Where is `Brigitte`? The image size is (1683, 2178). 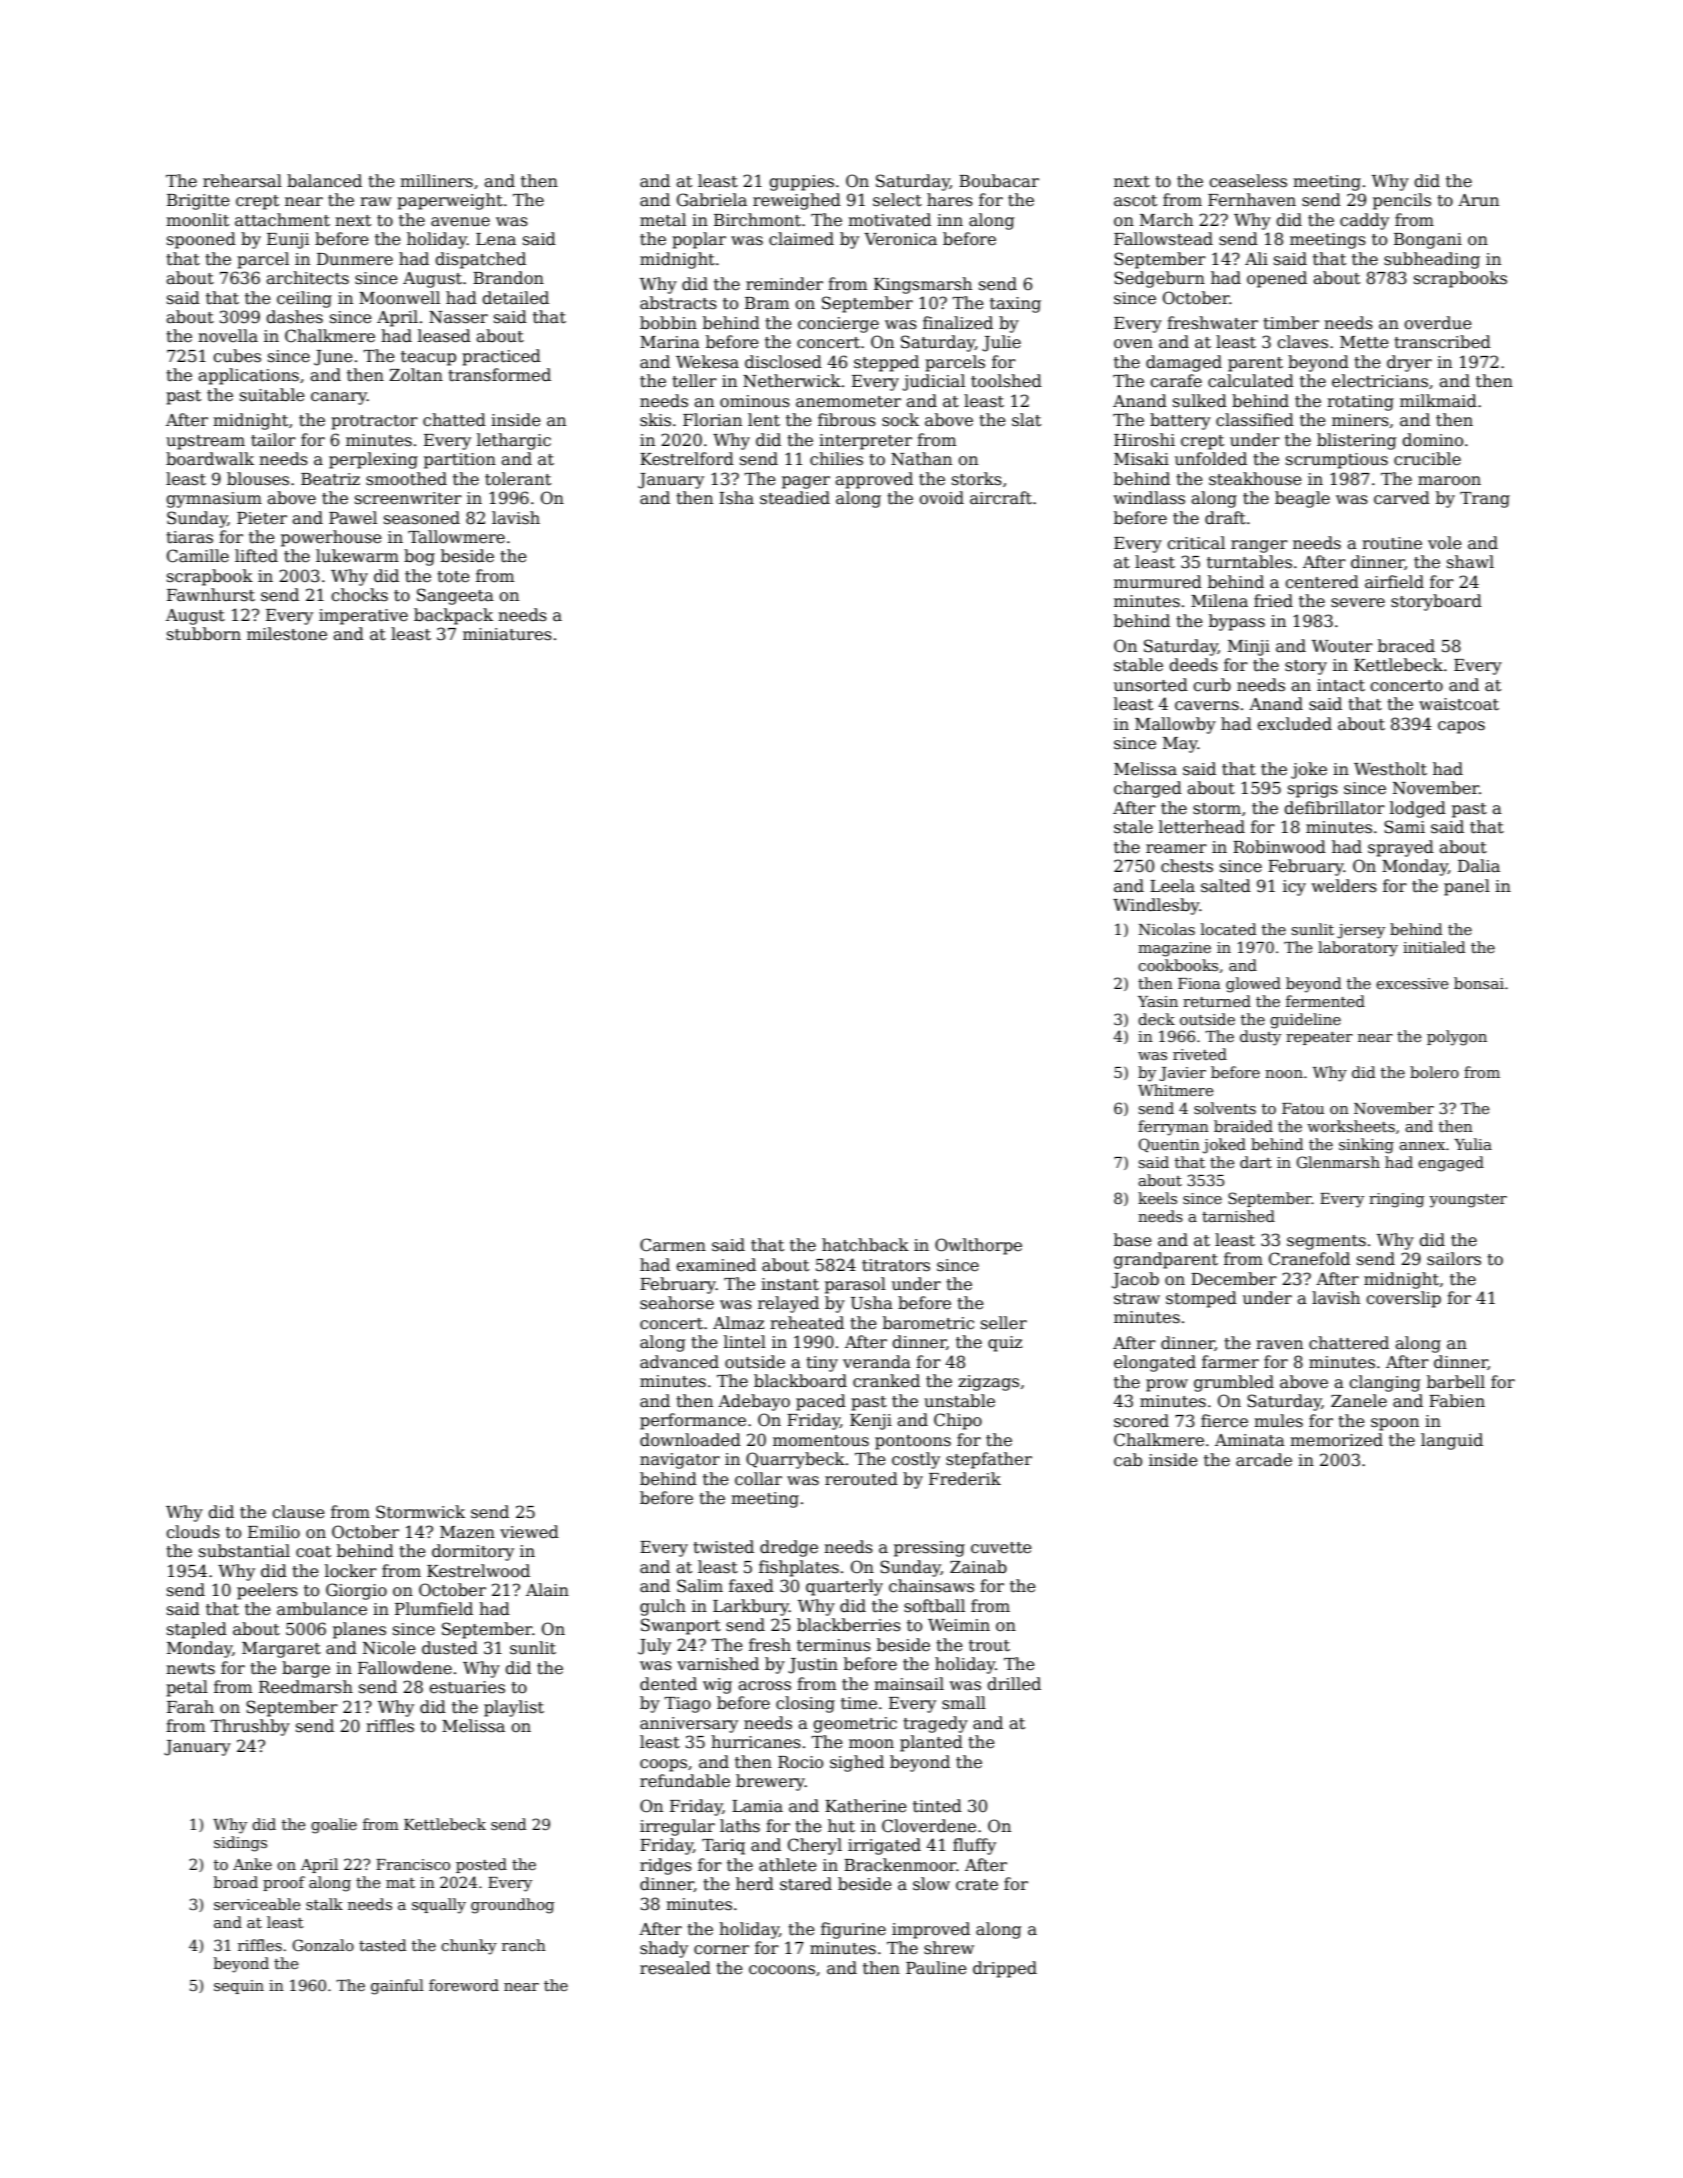 Brigitte is located at coordinates (198, 202).
